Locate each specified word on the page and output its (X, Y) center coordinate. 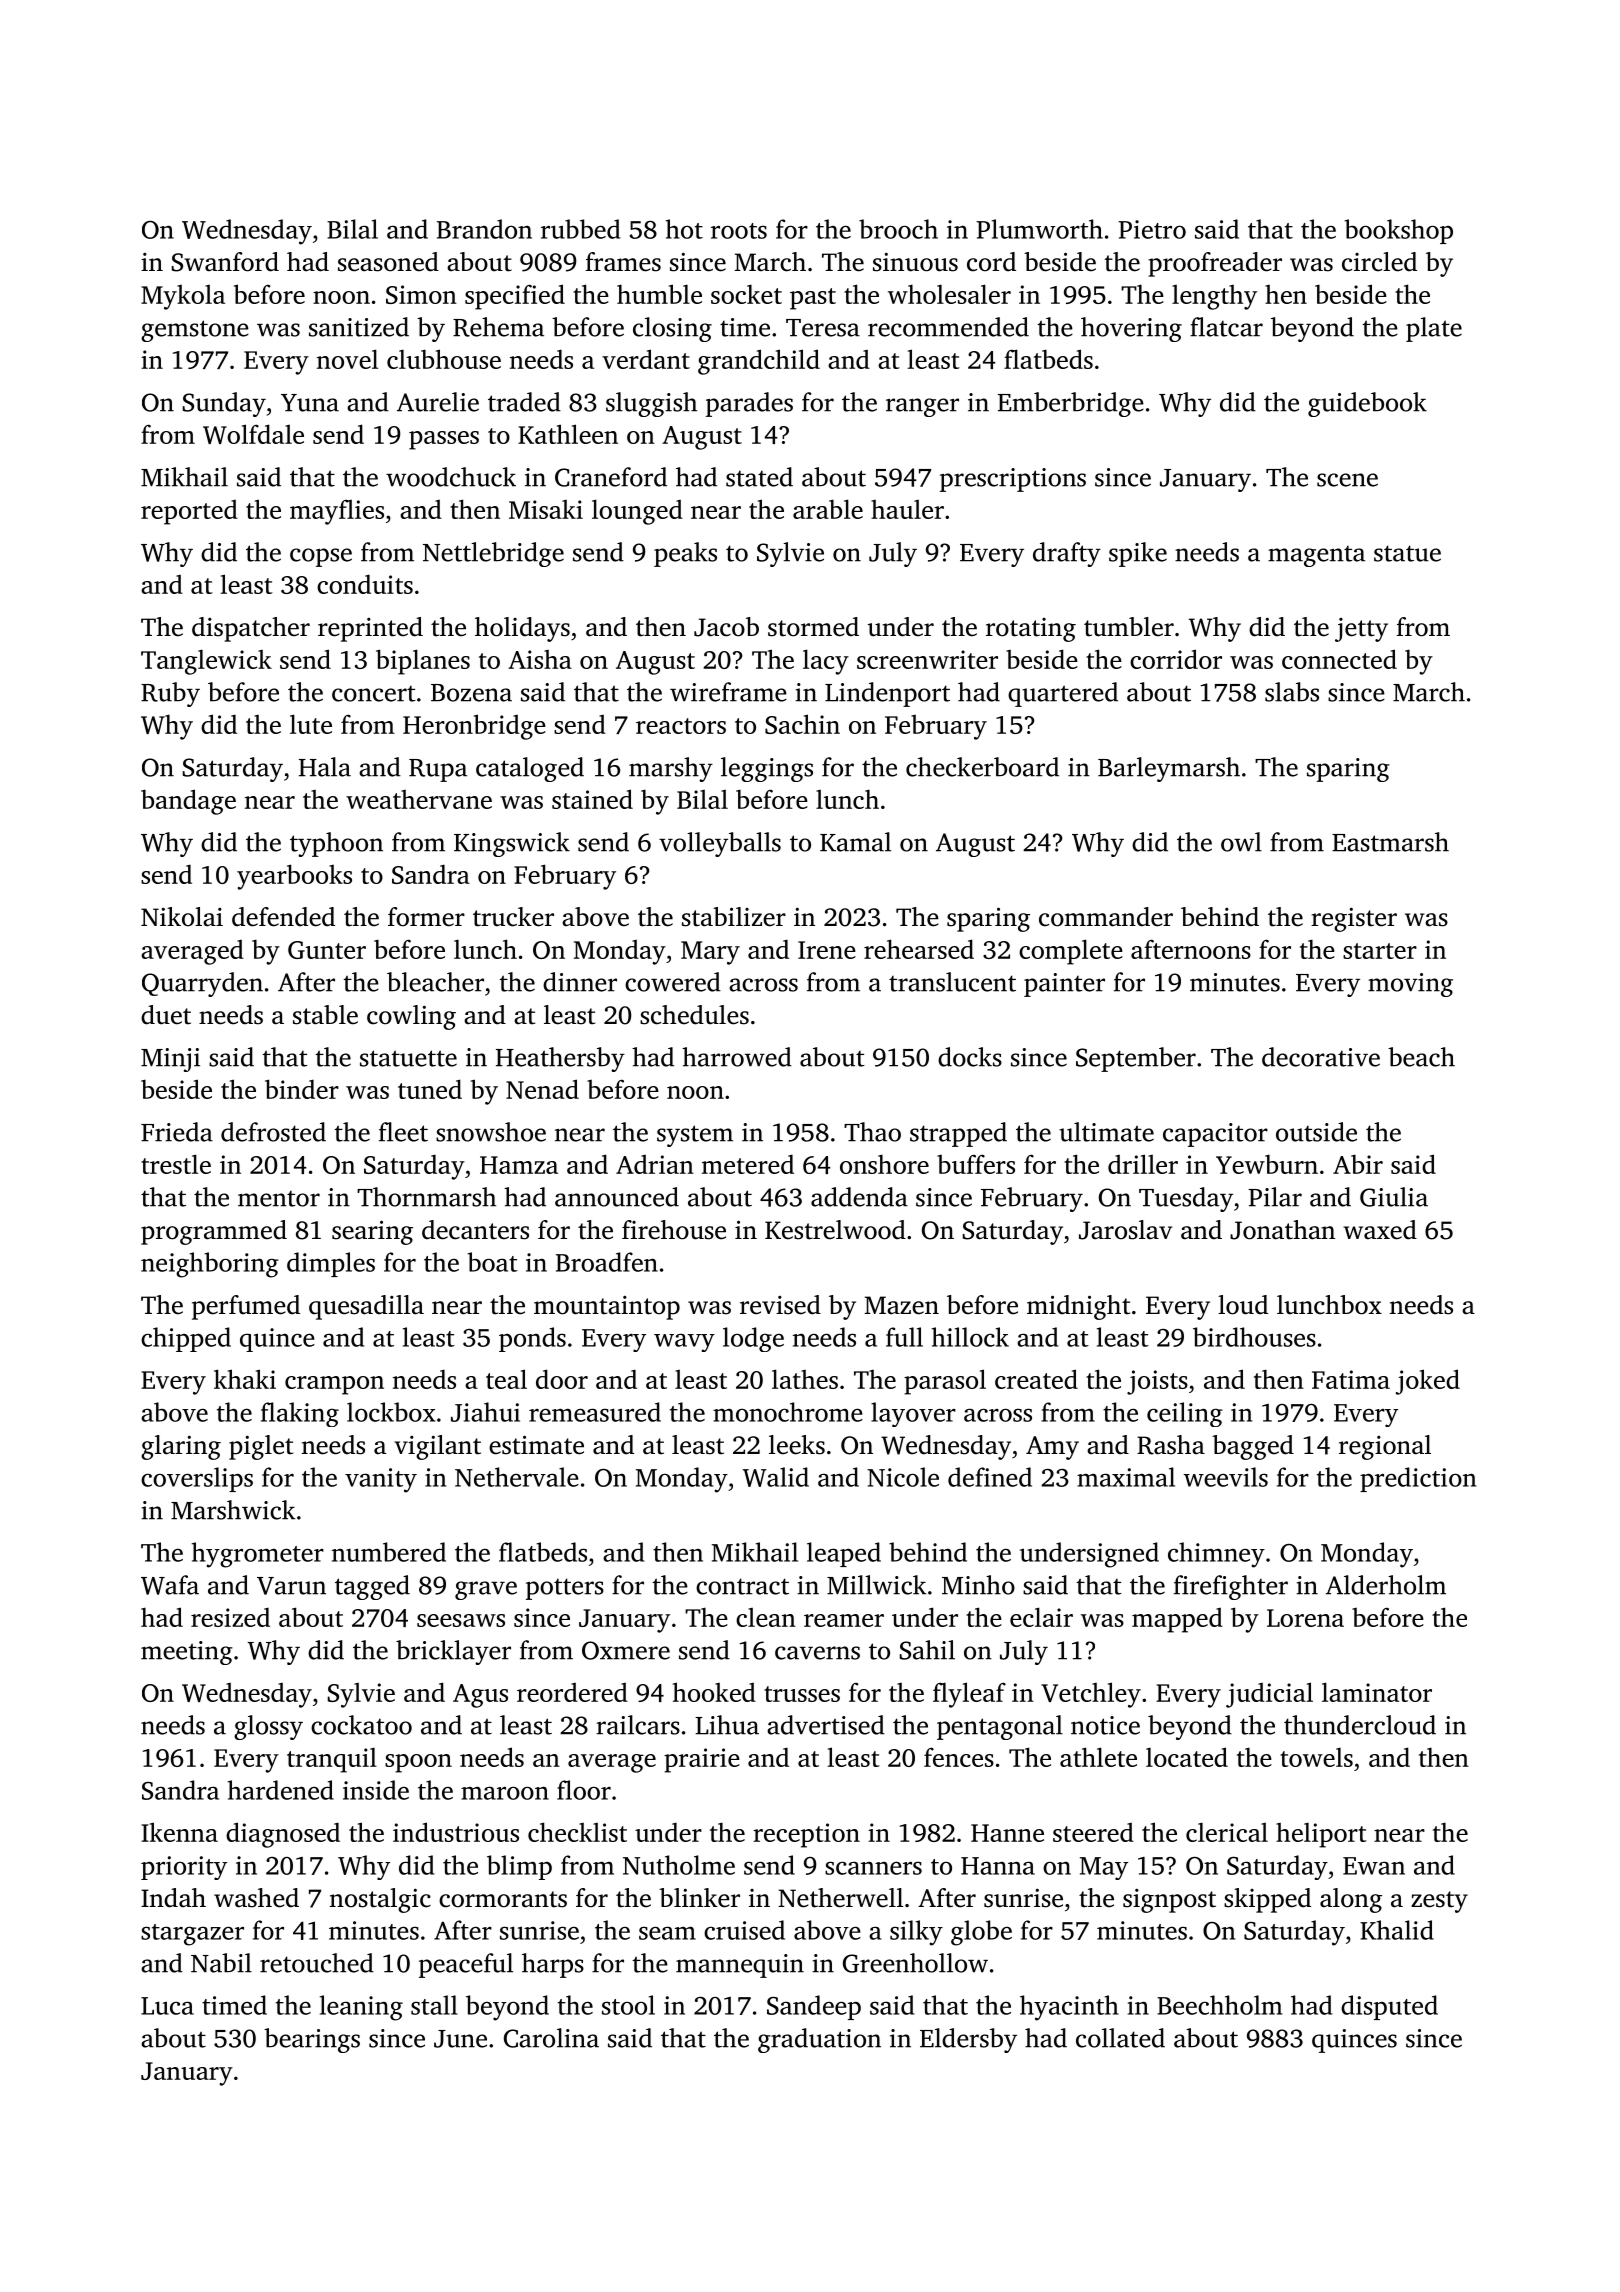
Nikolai (182, 917)
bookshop (1399, 231)
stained (592, 799)
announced (617, 1197)
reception (806, 1835)
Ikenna (179, 1832)
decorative (1321, 1057)
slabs (1292, 692)
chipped (186, 1339)
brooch (898, 229)
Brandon (484, 229)
